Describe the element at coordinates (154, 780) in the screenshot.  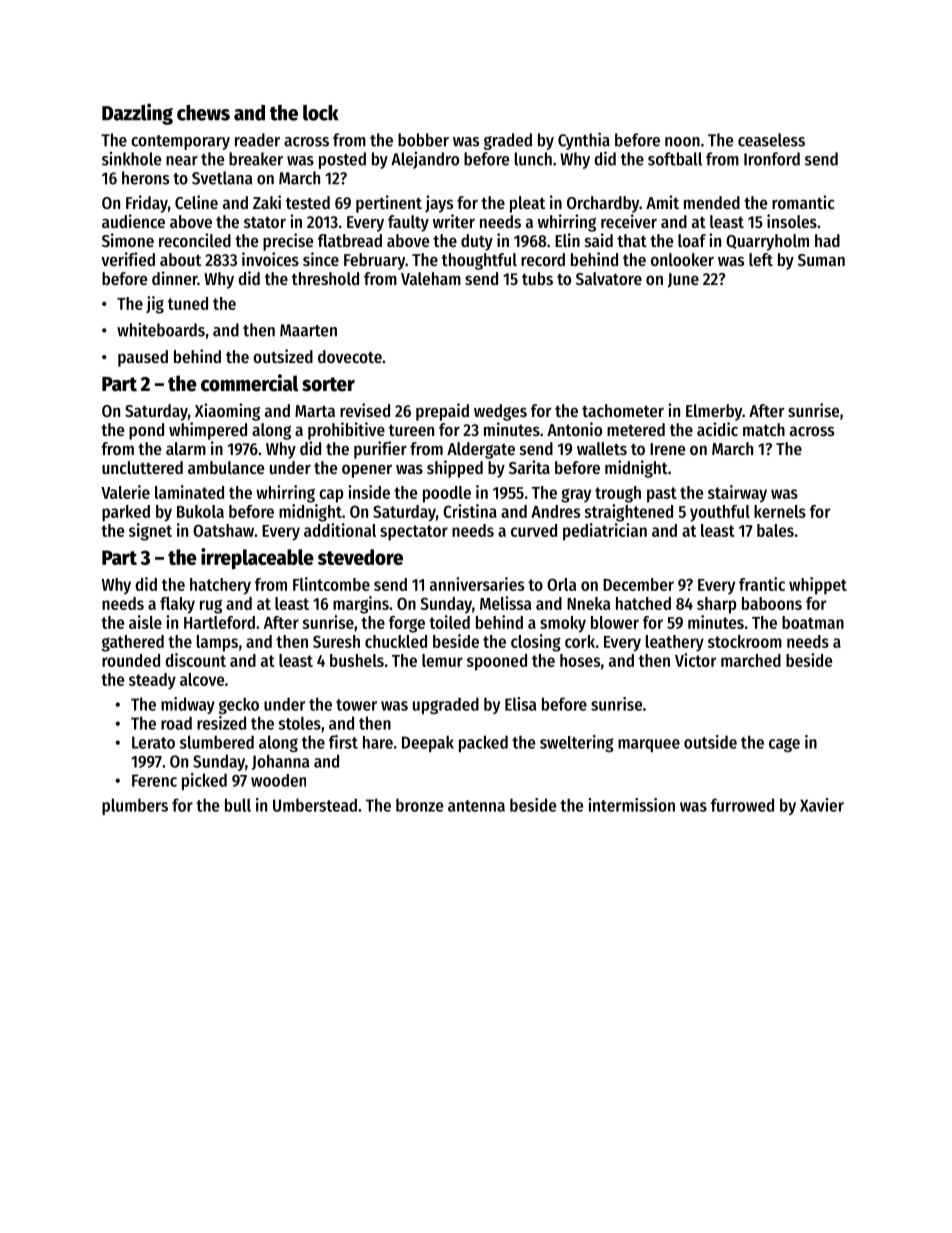
I see `Ferenc` at that location.
